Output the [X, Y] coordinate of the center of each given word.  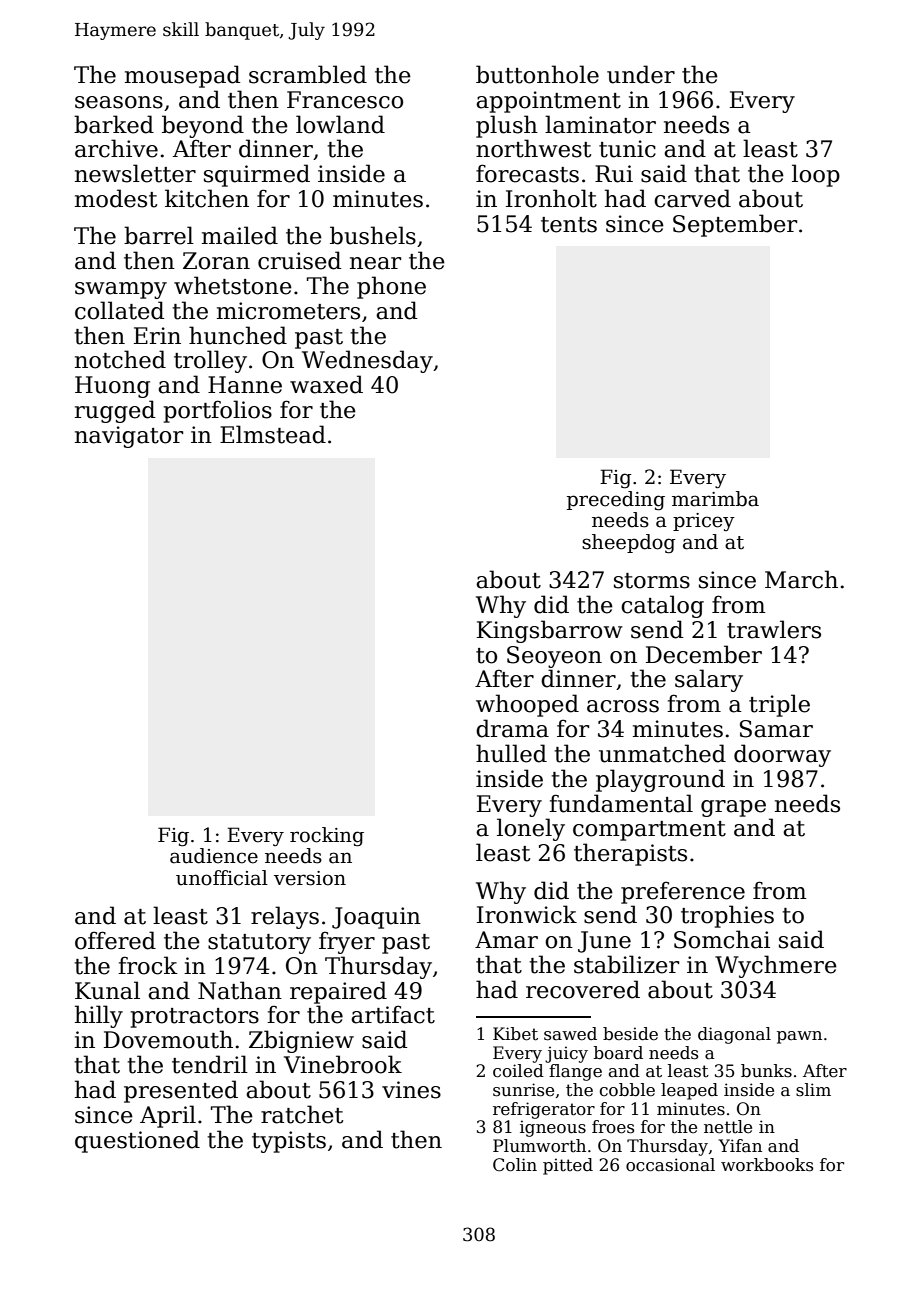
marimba [715, 499]
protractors [194, 1018]
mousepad [182, 76]
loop [816, 175]
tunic [627, 149]
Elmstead [273, 434]
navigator [129, 437]
